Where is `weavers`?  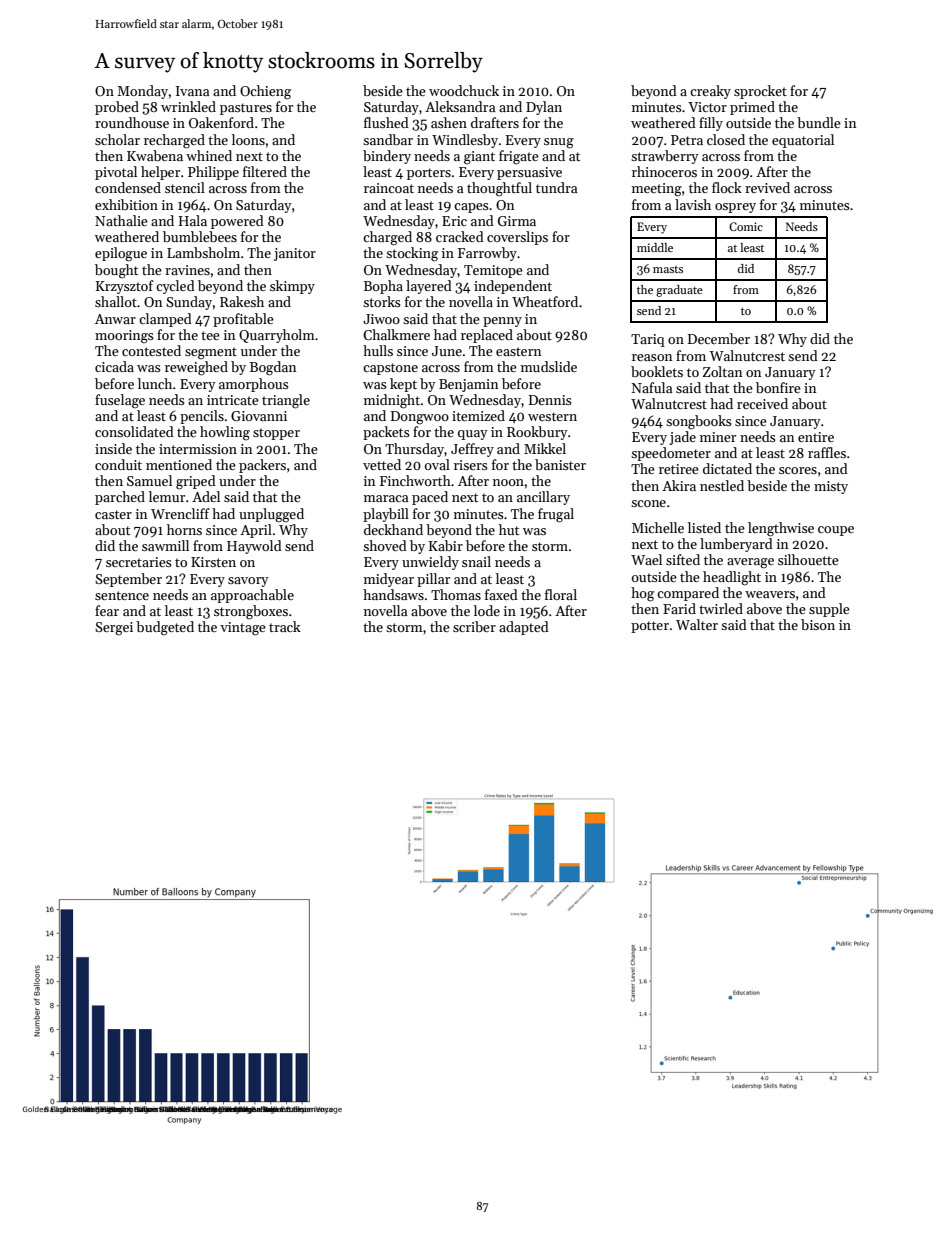 weavers is located at coordinates (770, 594).
